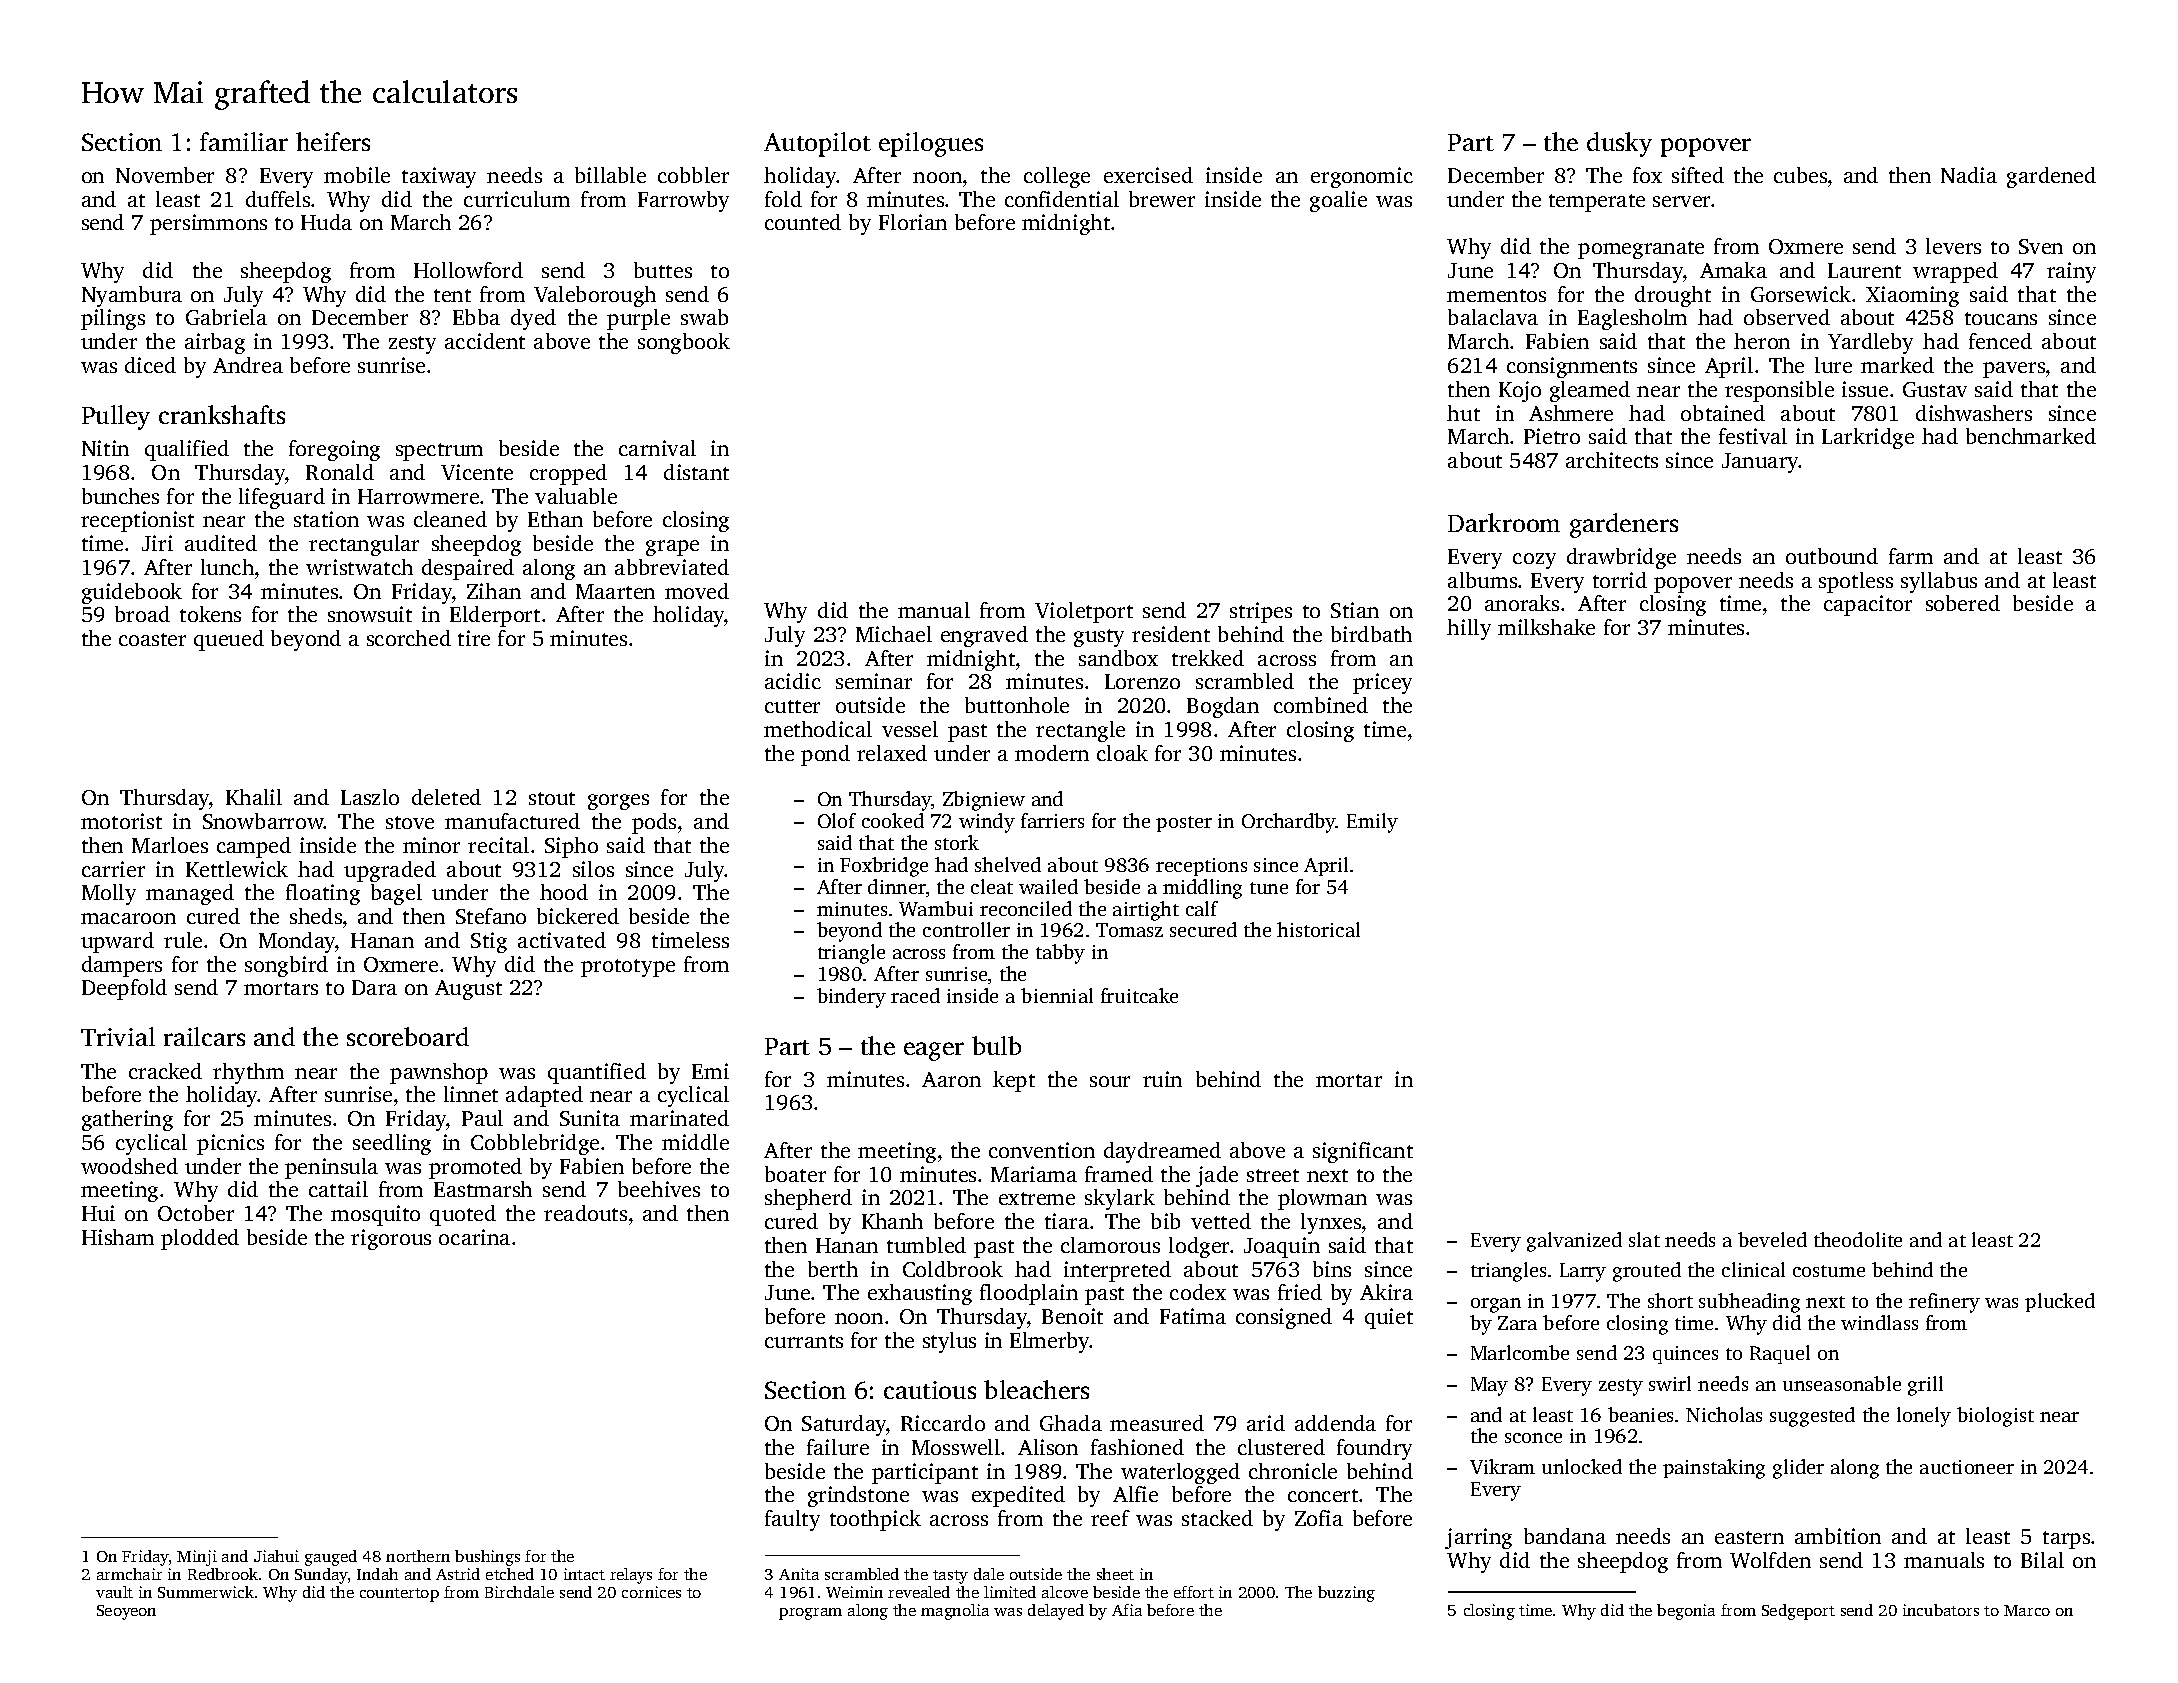  Describe the element at coordinates (695, 1142) in the screenshot. I see `middle` at that location.
